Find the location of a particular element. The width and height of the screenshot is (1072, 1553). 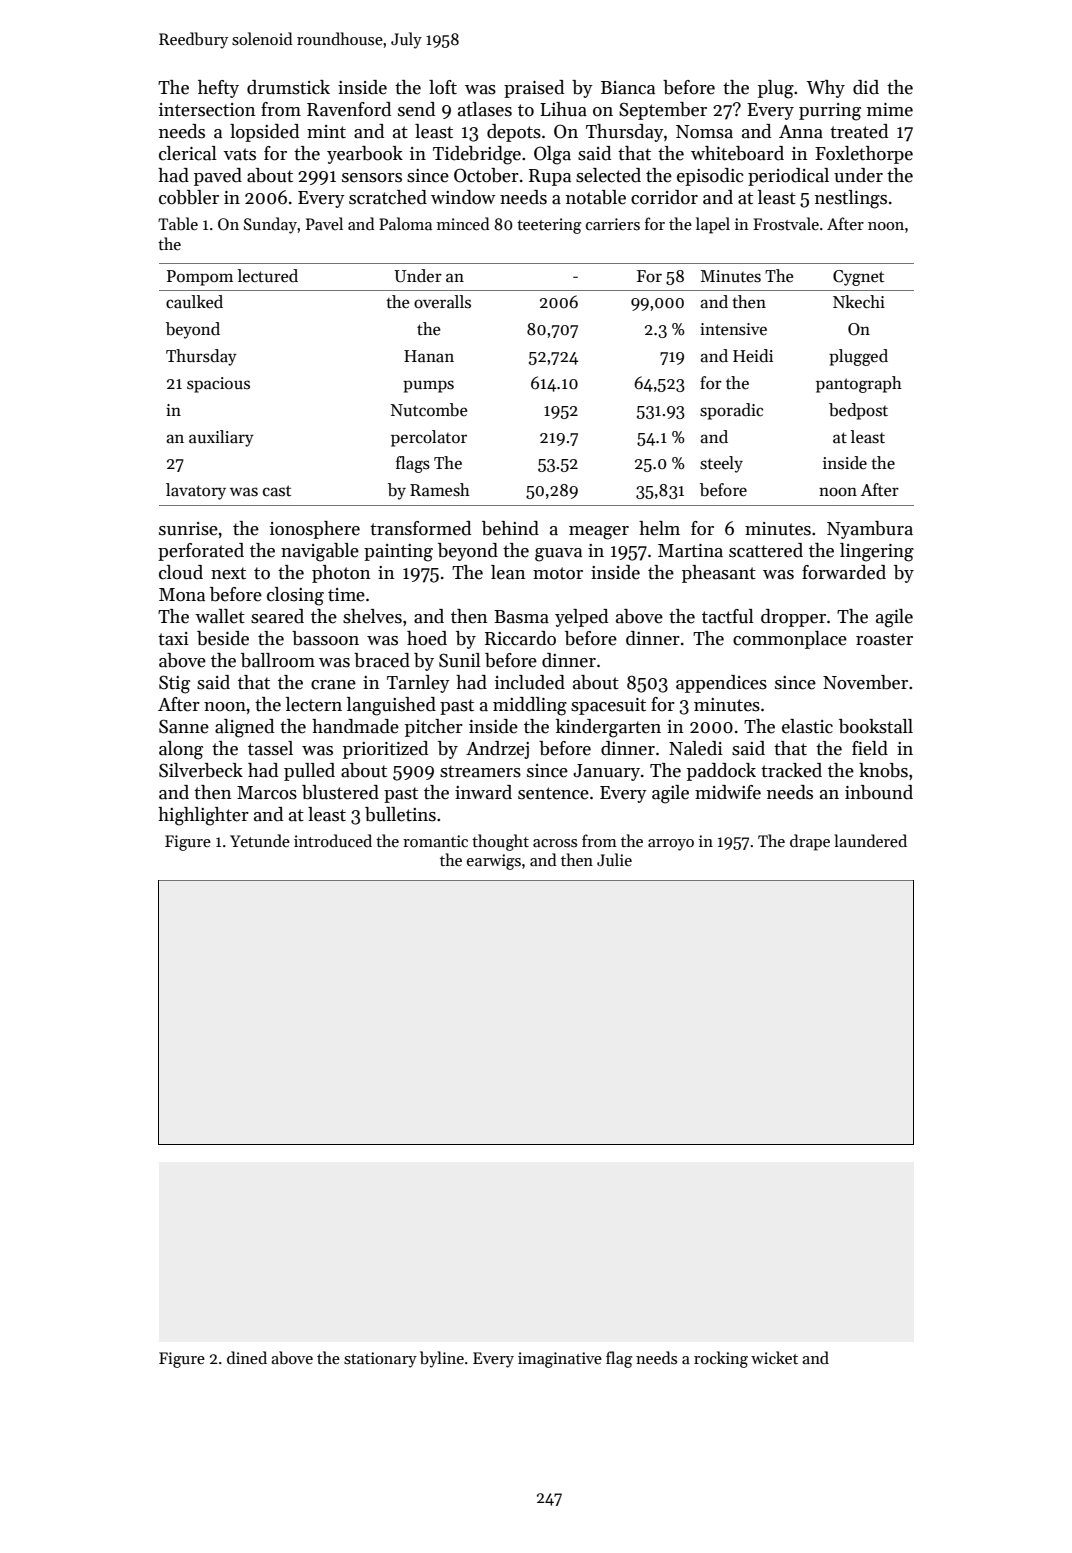

lean is located at coordinates (508, 572).
